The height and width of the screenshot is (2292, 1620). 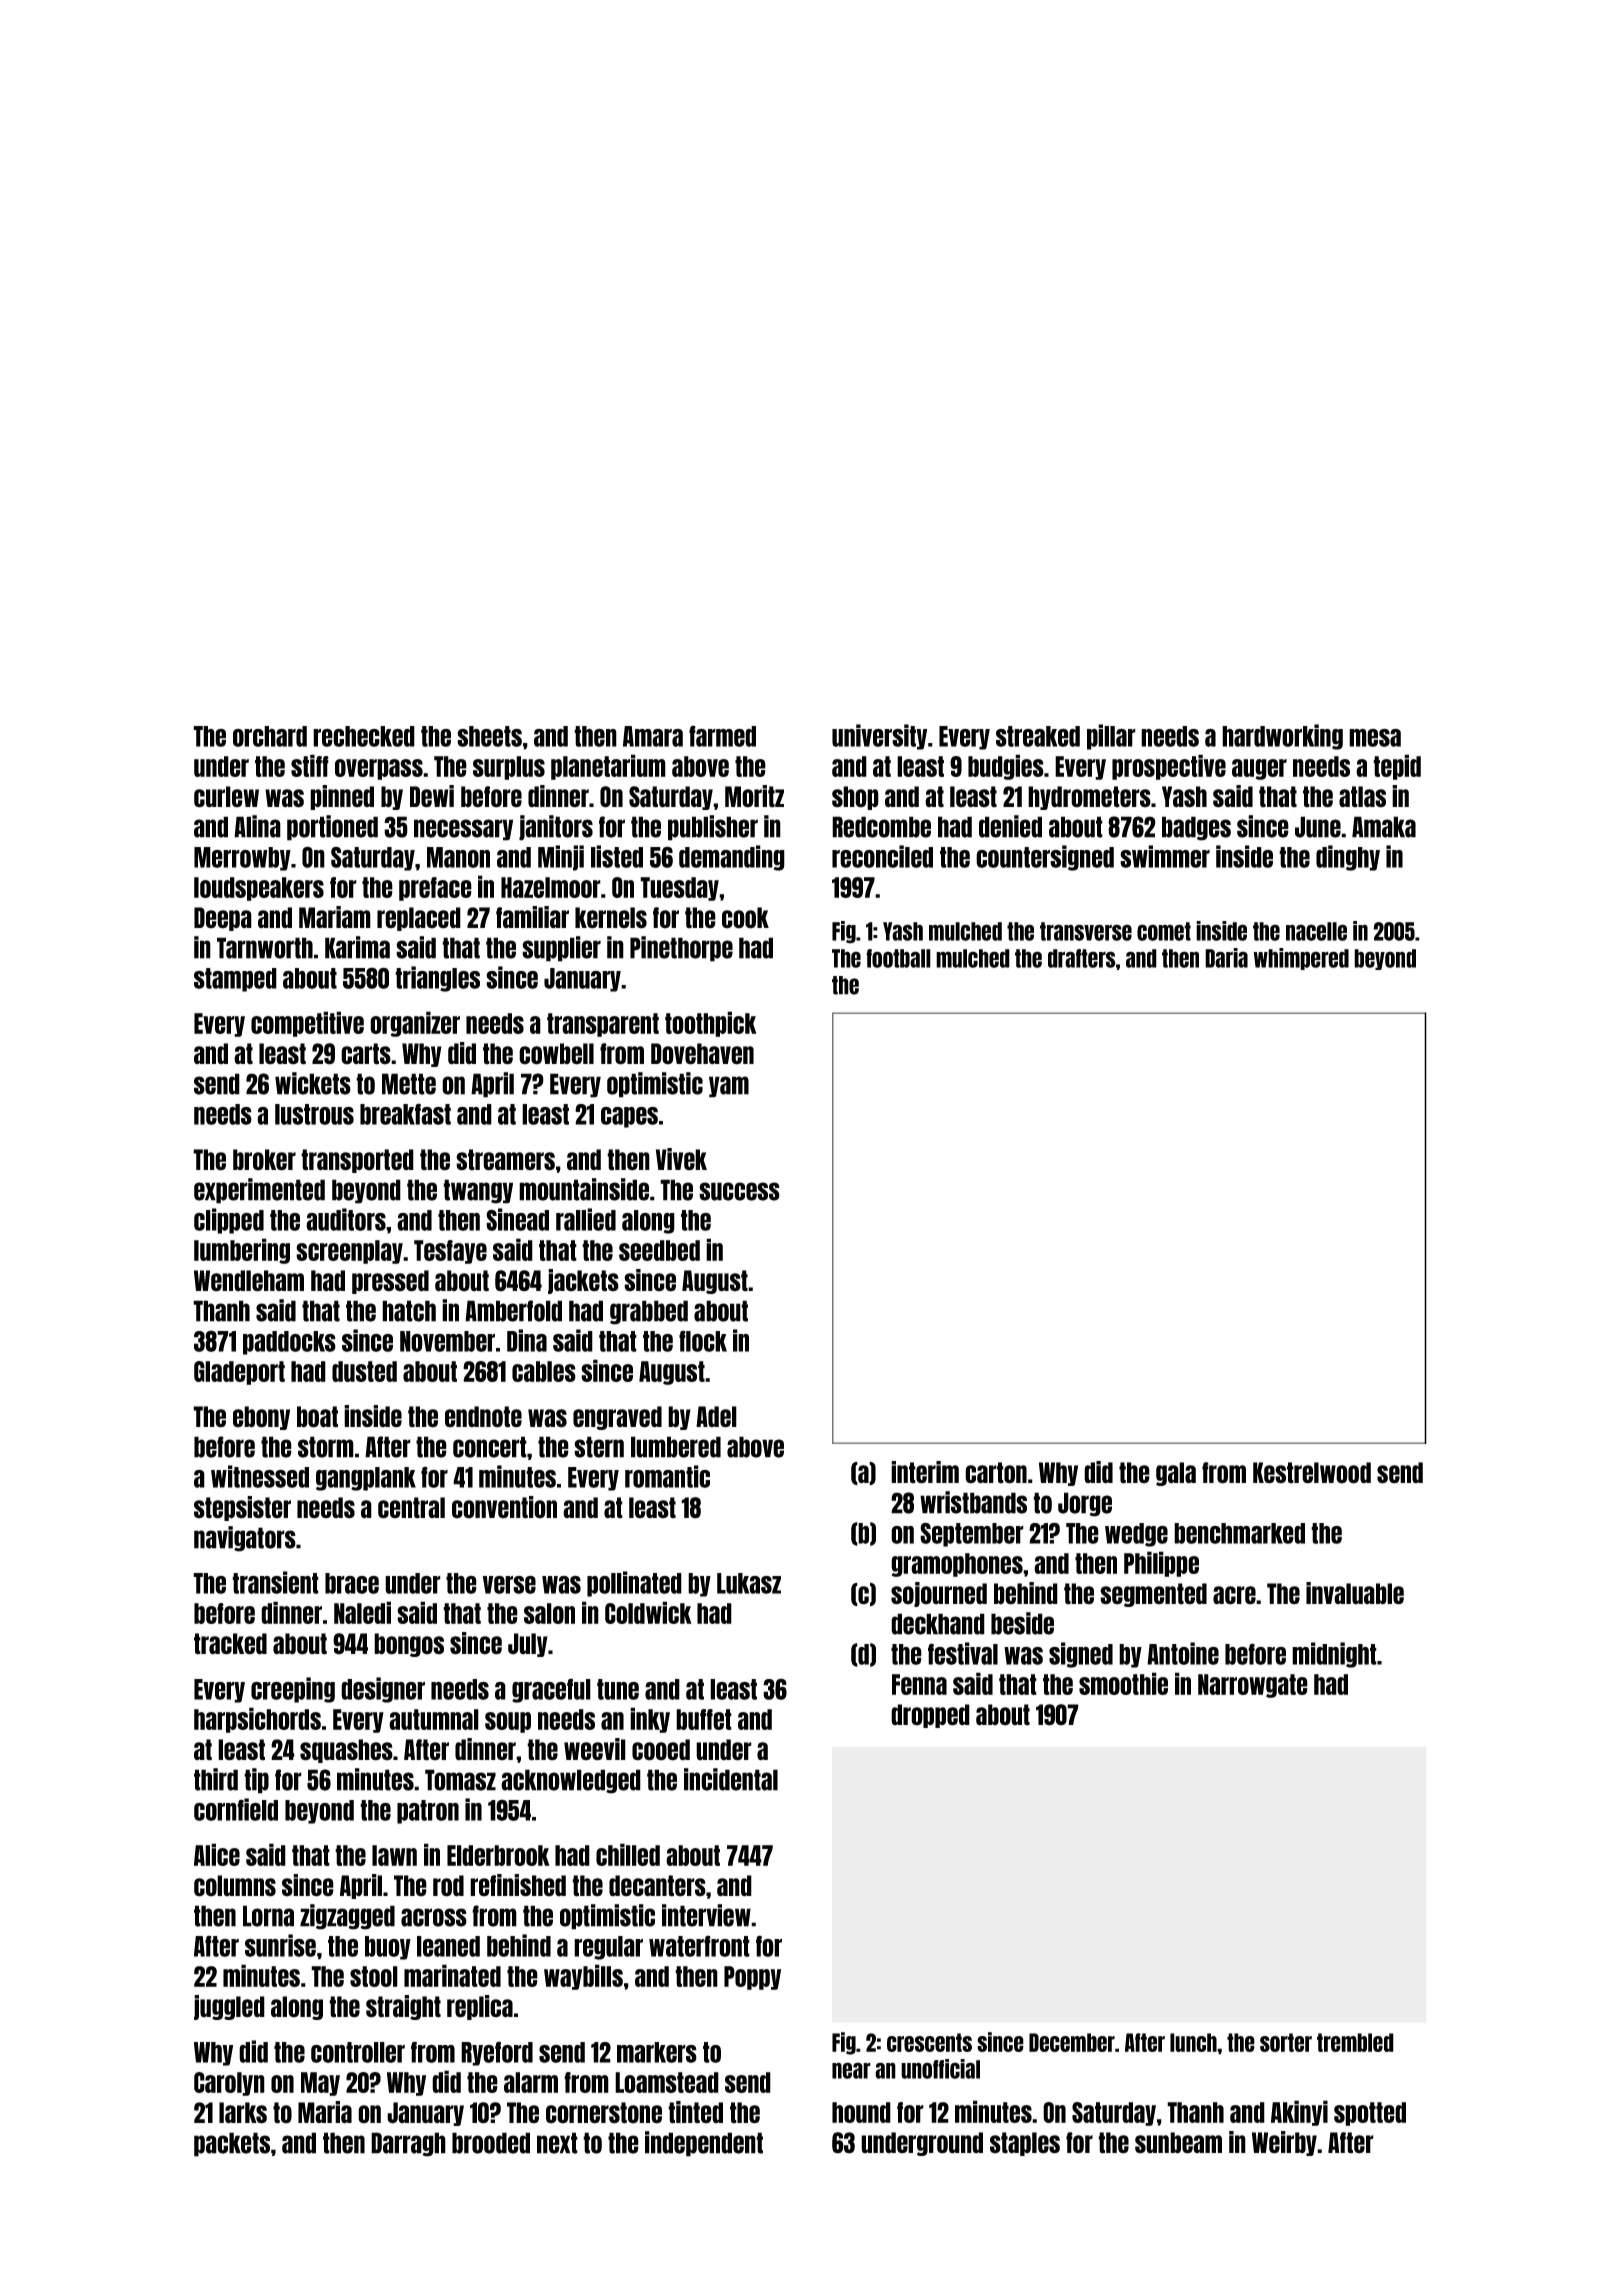 What do you see at coordinates (1301, 959) in the screenshot?
I see `whimpered` at bounding box center [1301, 959].
